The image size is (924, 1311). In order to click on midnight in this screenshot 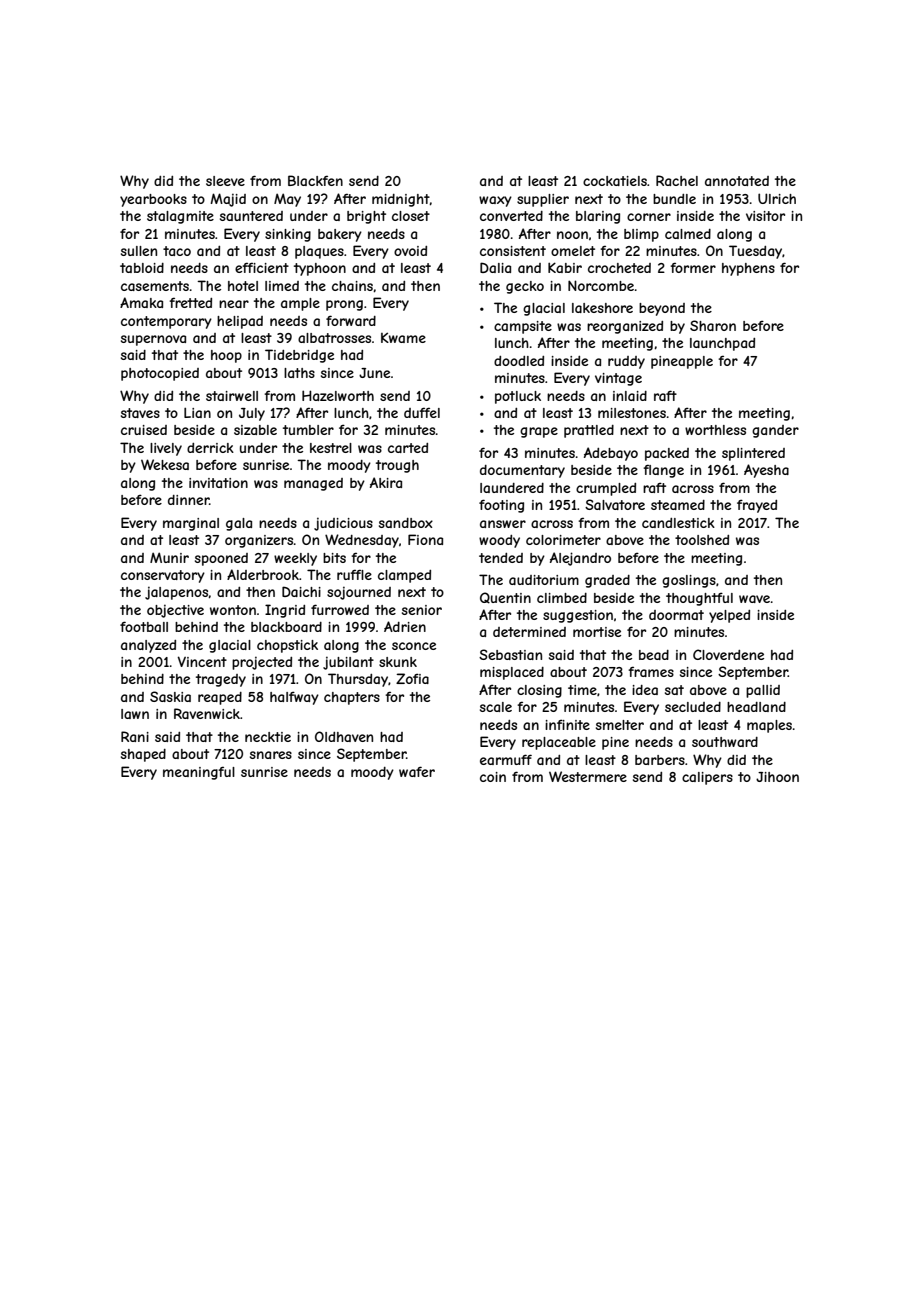, I will do `click(401, 200)`.
